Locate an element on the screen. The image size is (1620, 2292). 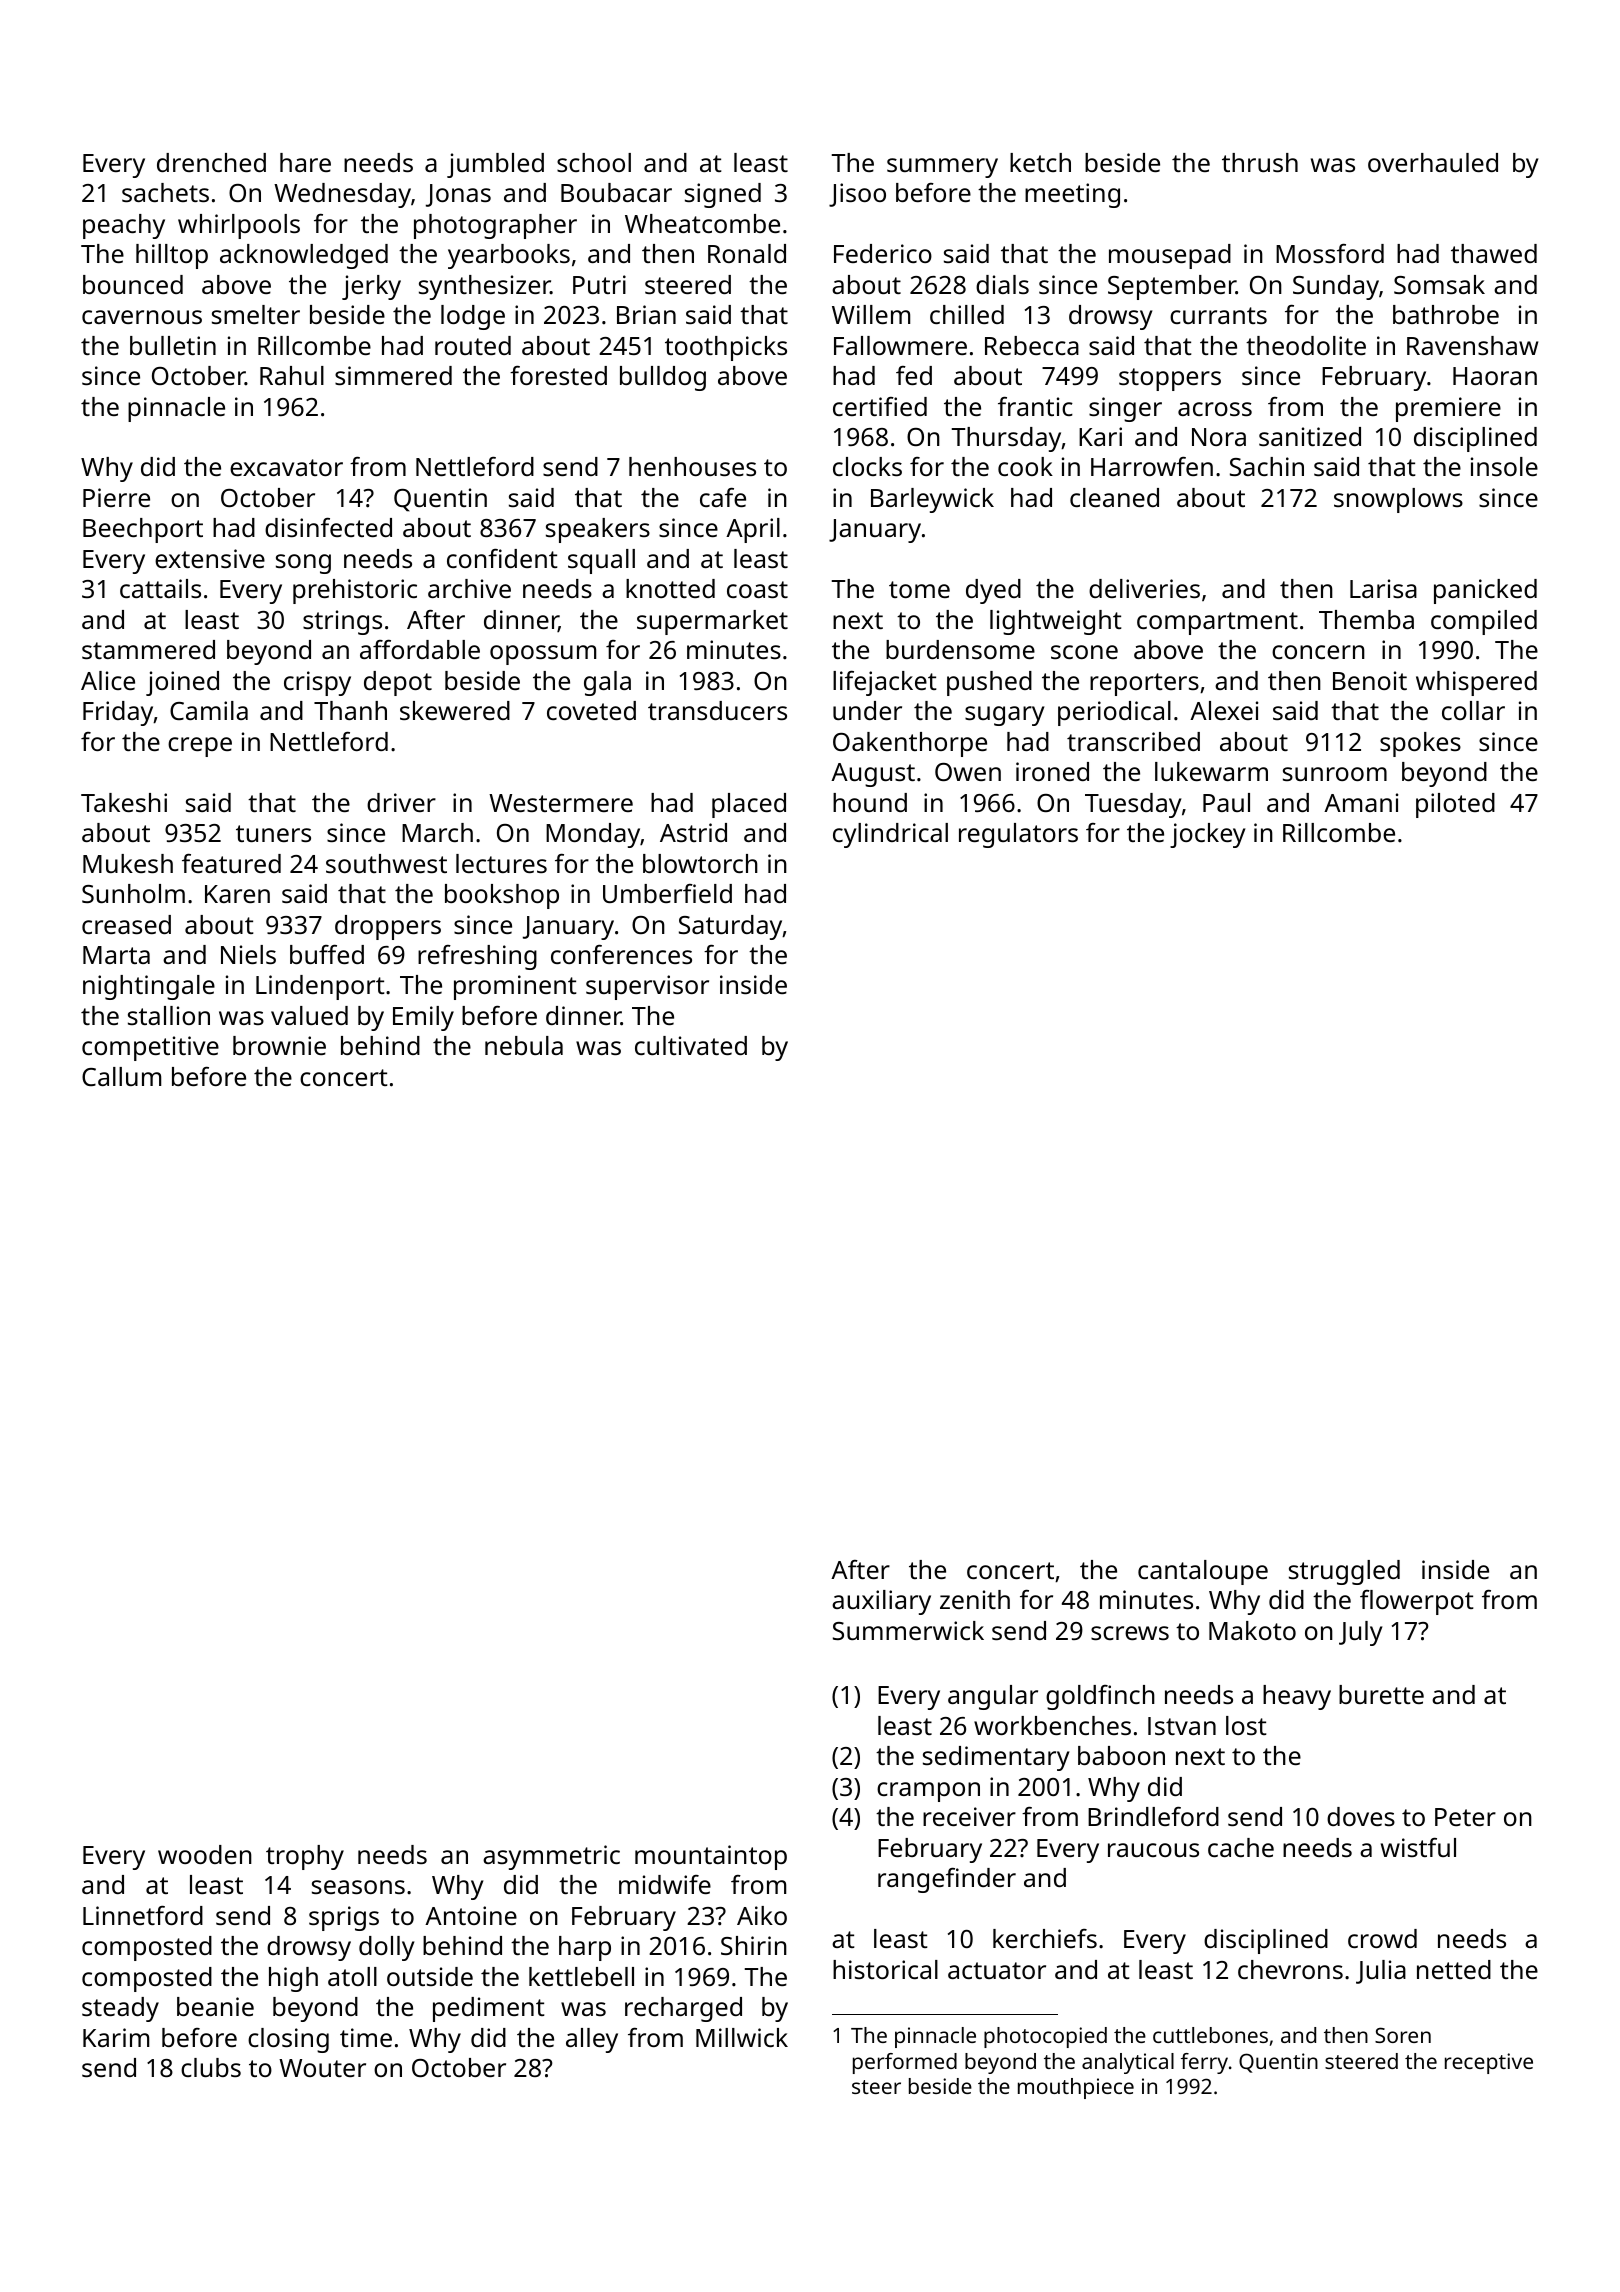
smelter is located at coordinates (256, 314).
